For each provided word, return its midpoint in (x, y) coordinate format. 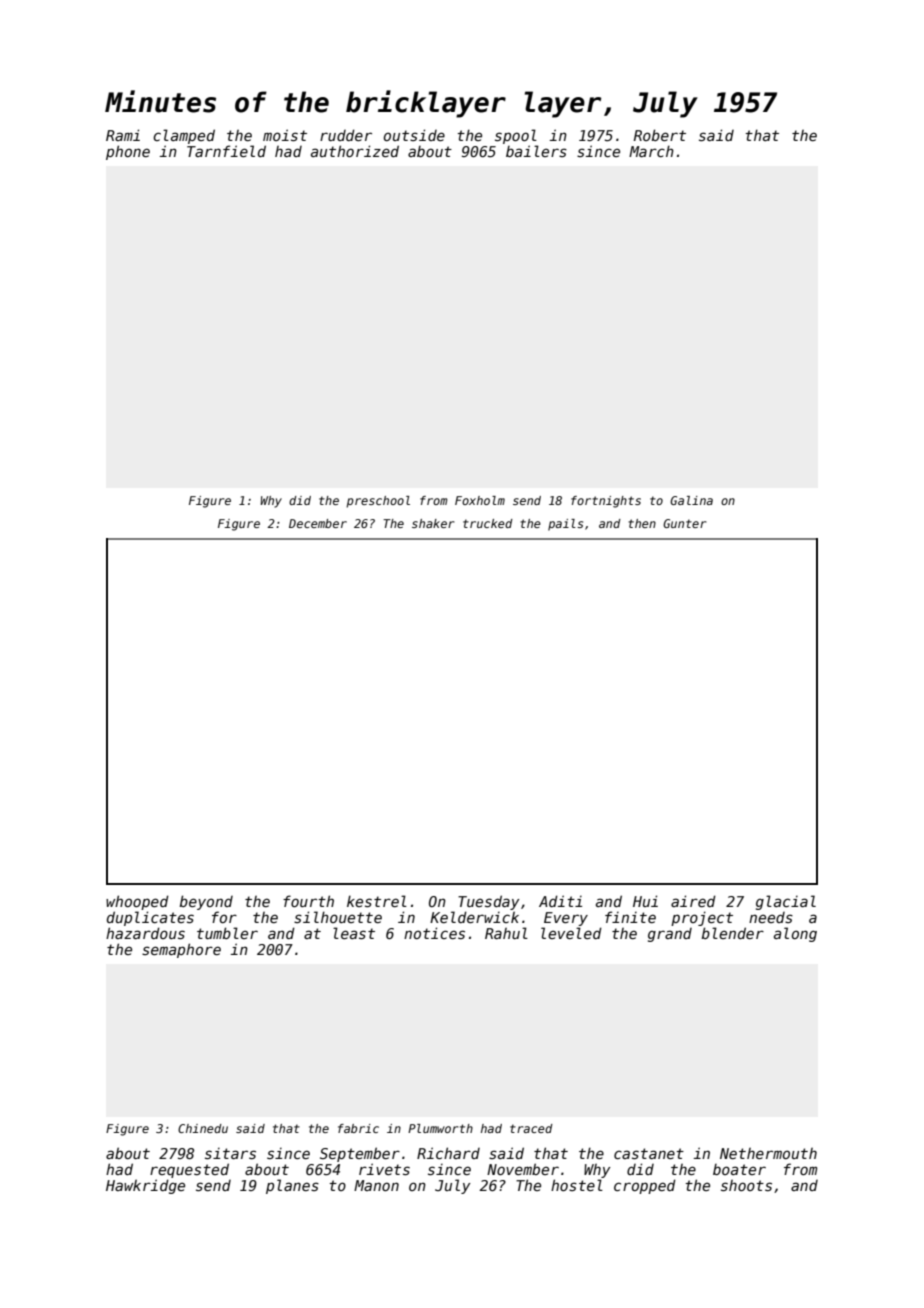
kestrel (377, 901)
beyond (206, 902)
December (318, 523)
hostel (577, 1185)
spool (516, 136)
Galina (691, 500)
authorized (355, 151)
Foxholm (480, 500)
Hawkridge (145, 1186)
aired (693, 901)
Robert (660, 135)
